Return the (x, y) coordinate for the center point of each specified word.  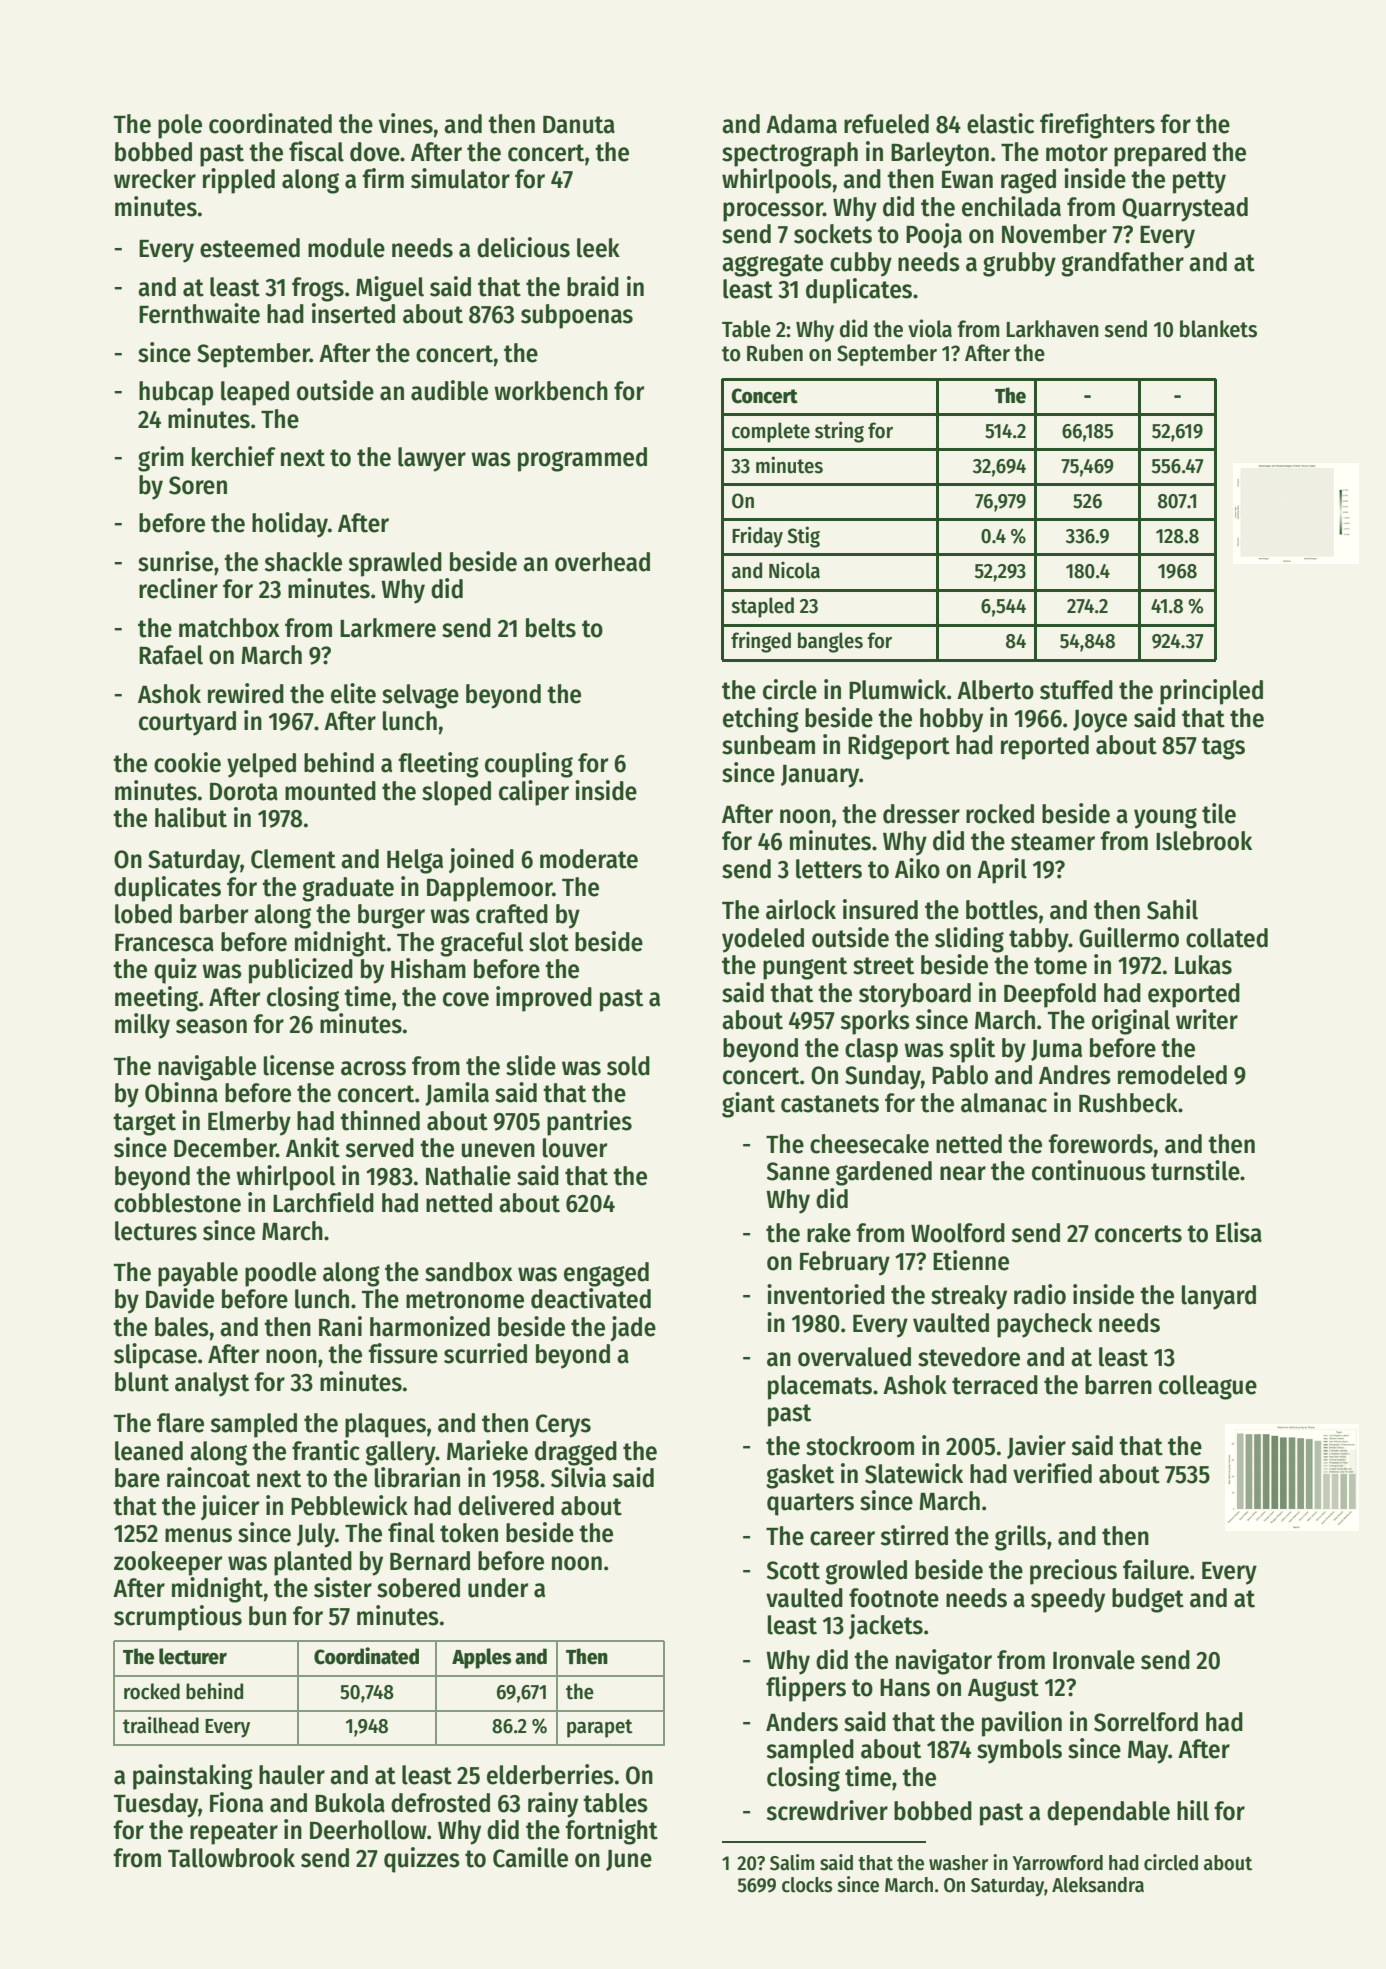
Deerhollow (368, 1830)
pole (180, 126)
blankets (1218, 329)
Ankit (313, 1147)
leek (598, 248)
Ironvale (1094, 1660)
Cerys (563, 1426)
